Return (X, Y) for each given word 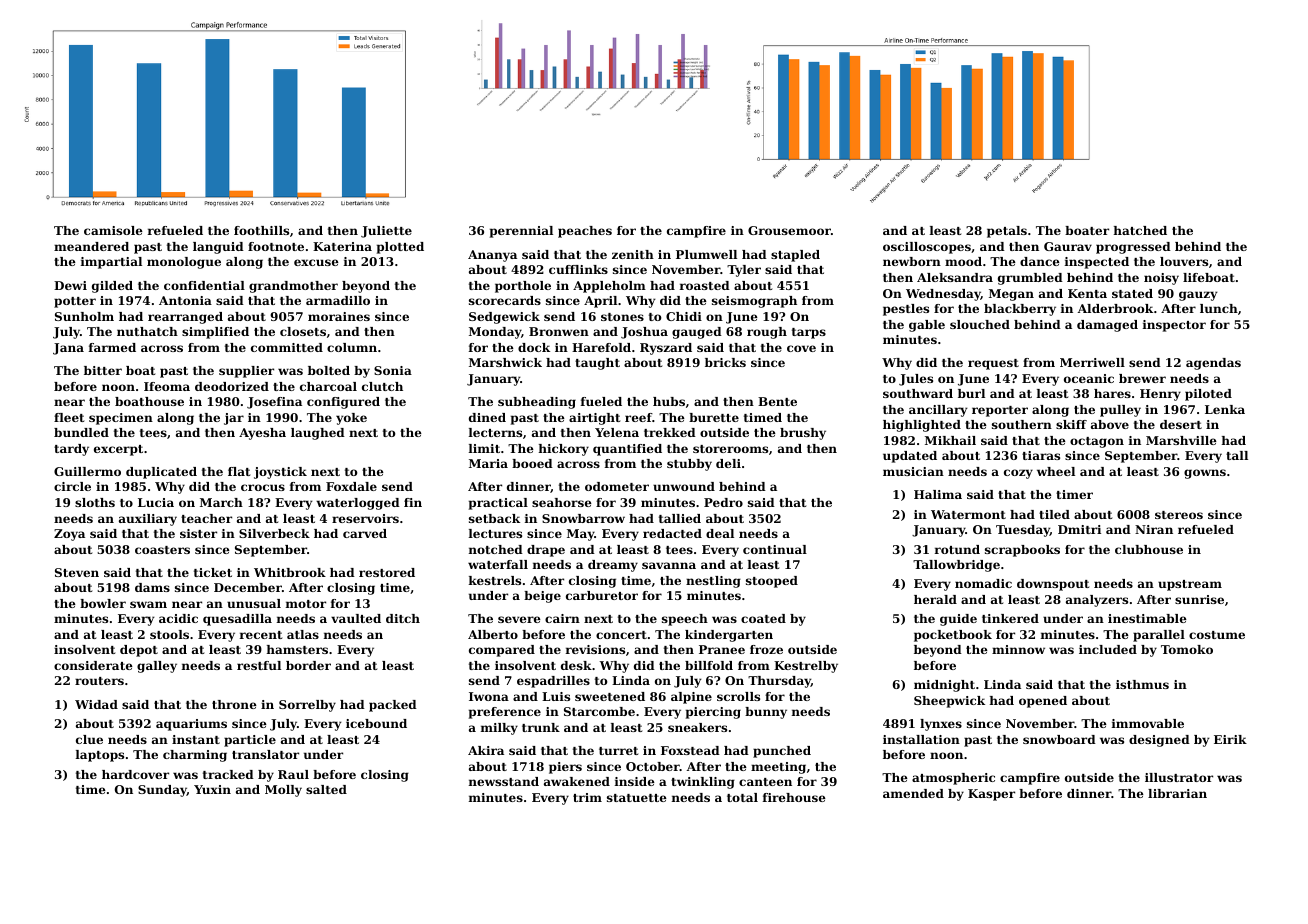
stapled (795, 256)
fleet (69, 417)
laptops (100, 756)
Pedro (723, 502)
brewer (1142, 378)
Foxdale (351, 486)
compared (502, 651)
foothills (261, 230)
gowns (1205, 474)
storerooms (730, 449)
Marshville (1181, 440)
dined (487, 417)
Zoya (69, 535)
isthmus (1142, 684)
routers (99, 681)
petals (1007, 232)
